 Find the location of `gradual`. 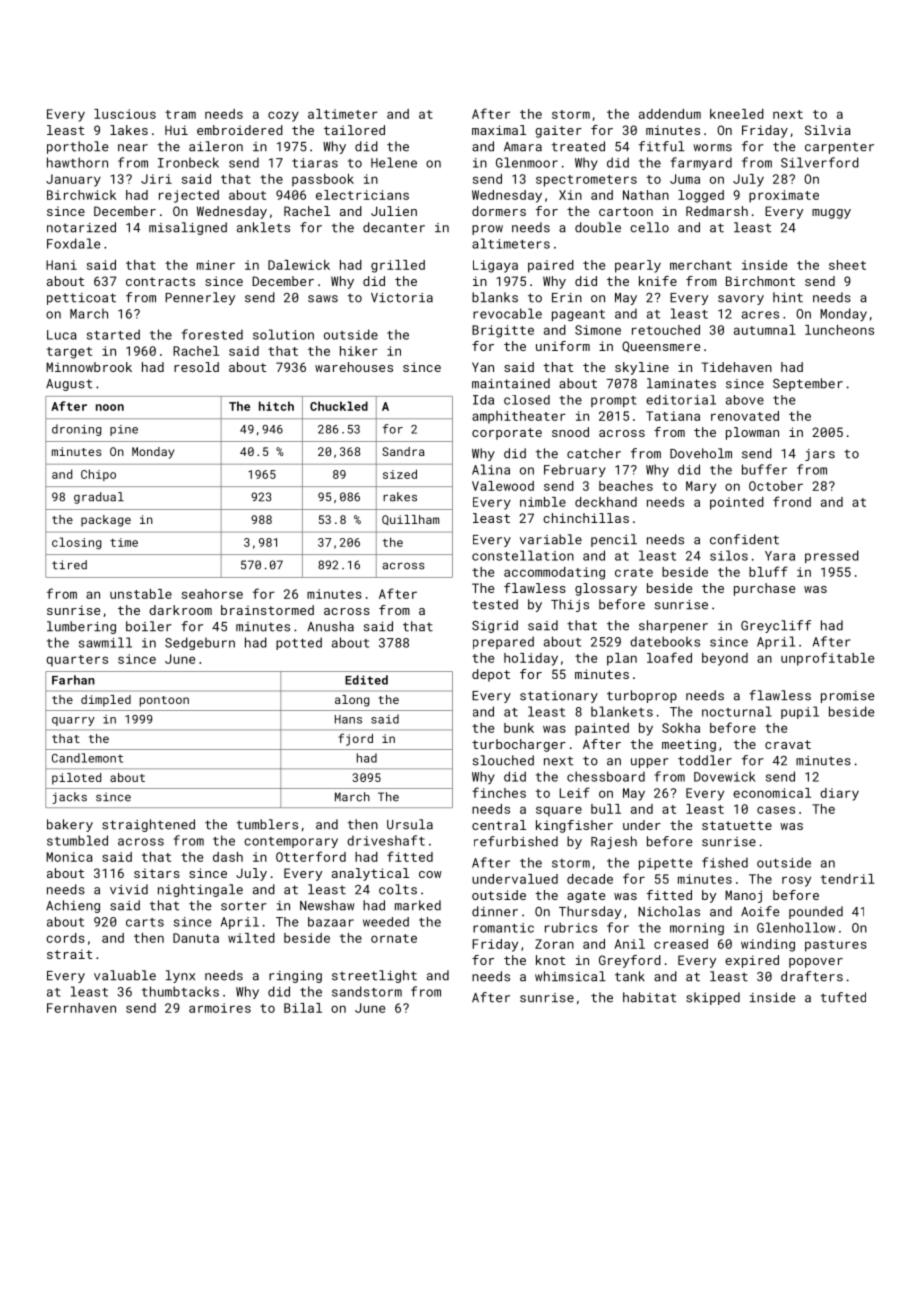

gradual is located at coordinates (99, 498).
